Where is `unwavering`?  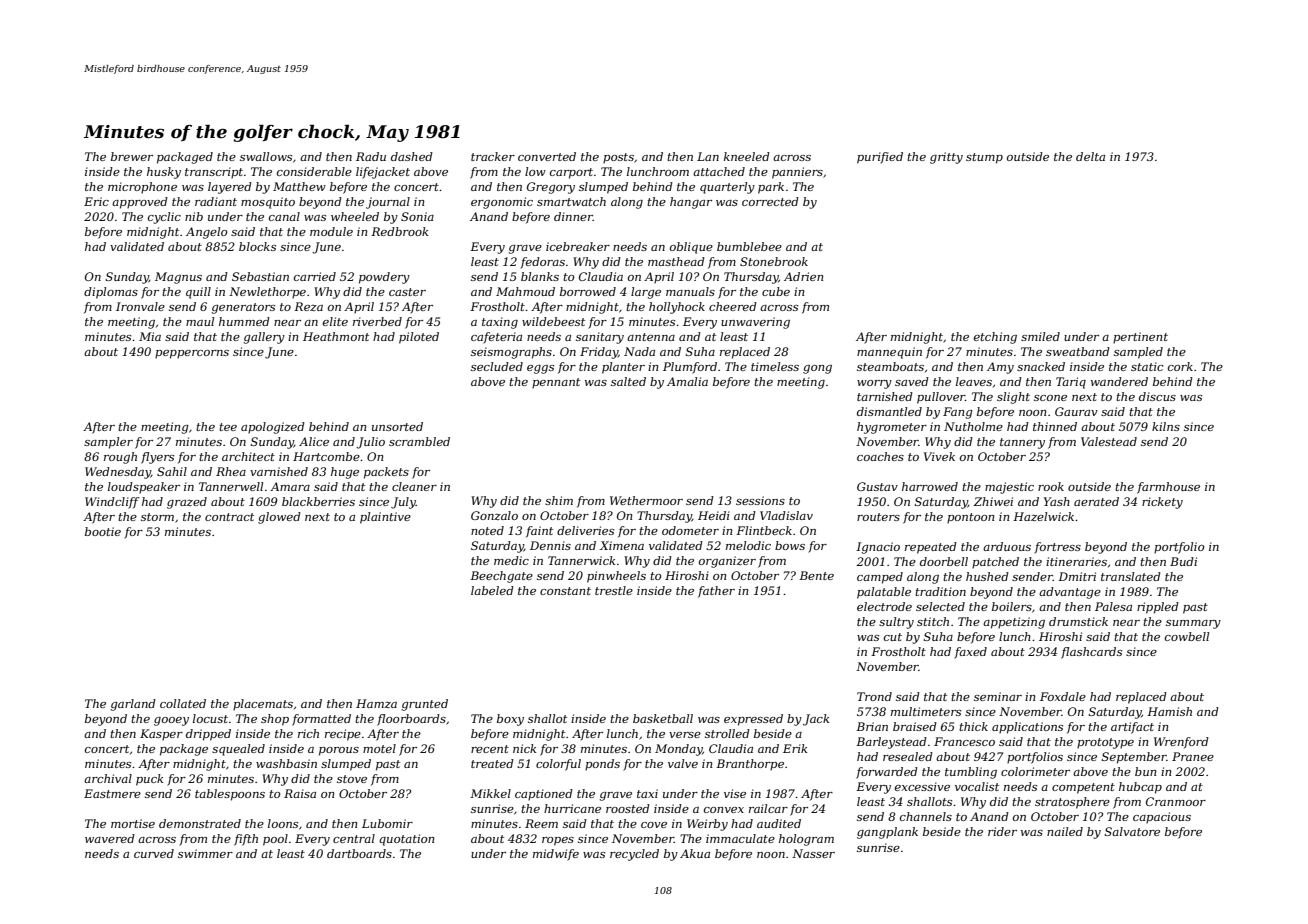 unwavering is located at coordinates (755, 323).
